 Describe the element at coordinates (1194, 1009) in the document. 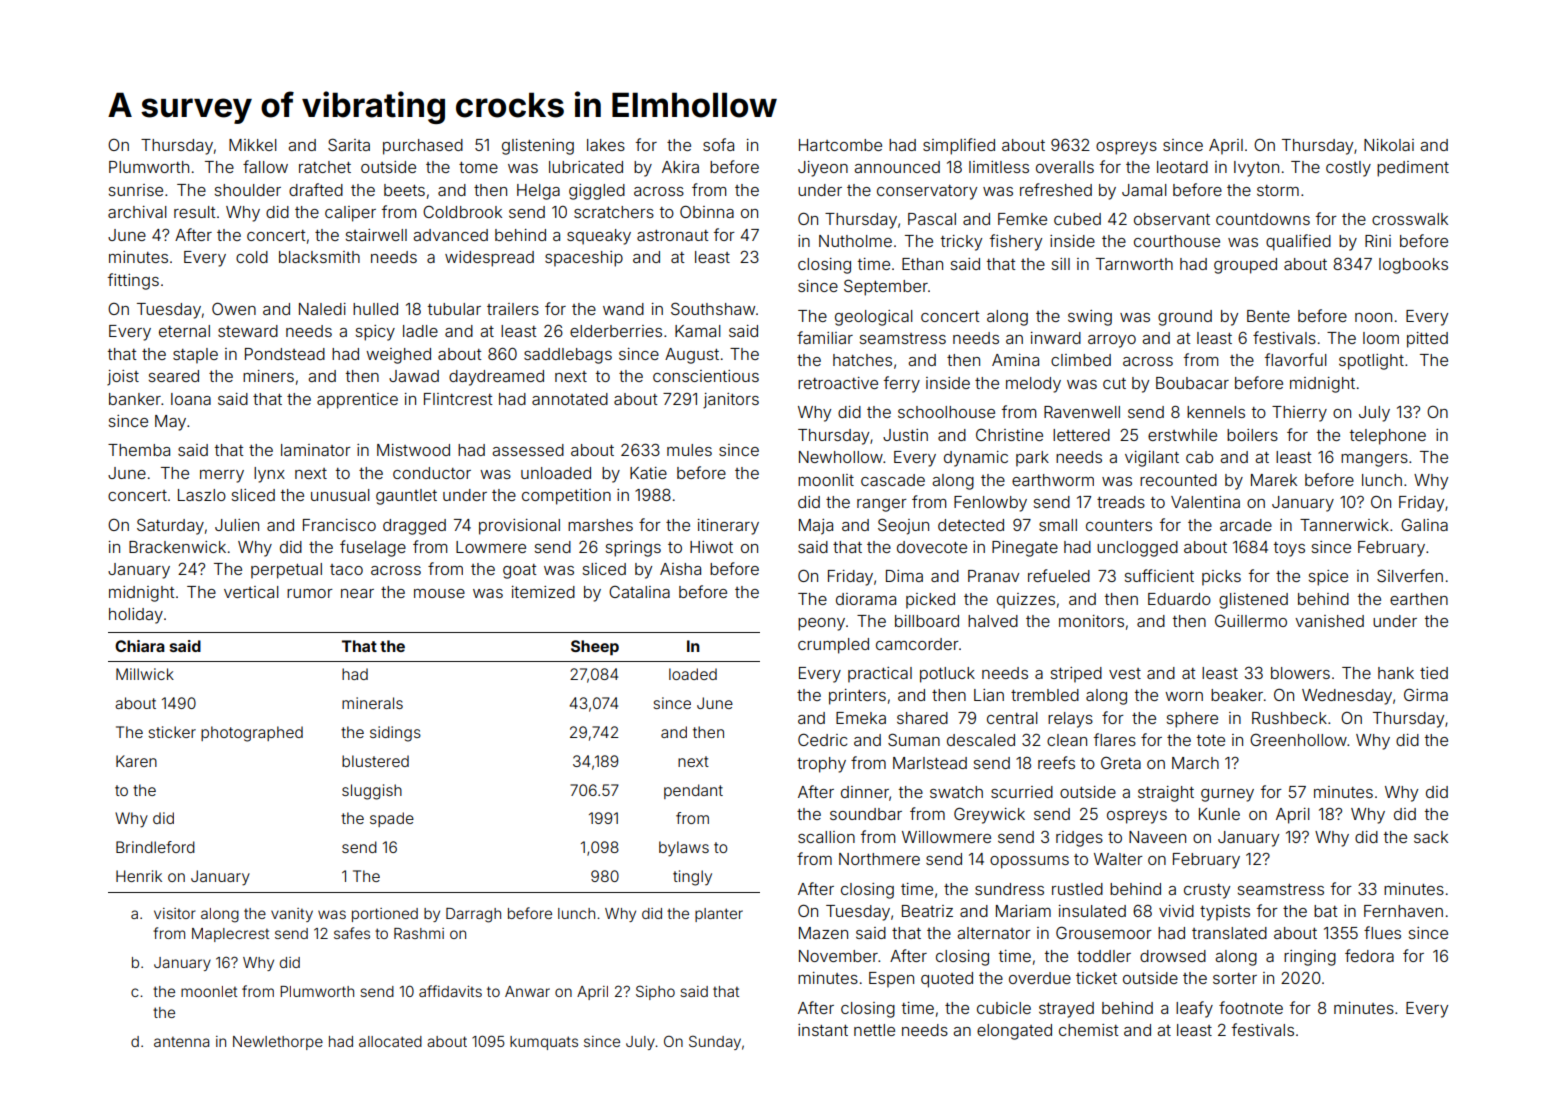

I see `leafy` at that location.
